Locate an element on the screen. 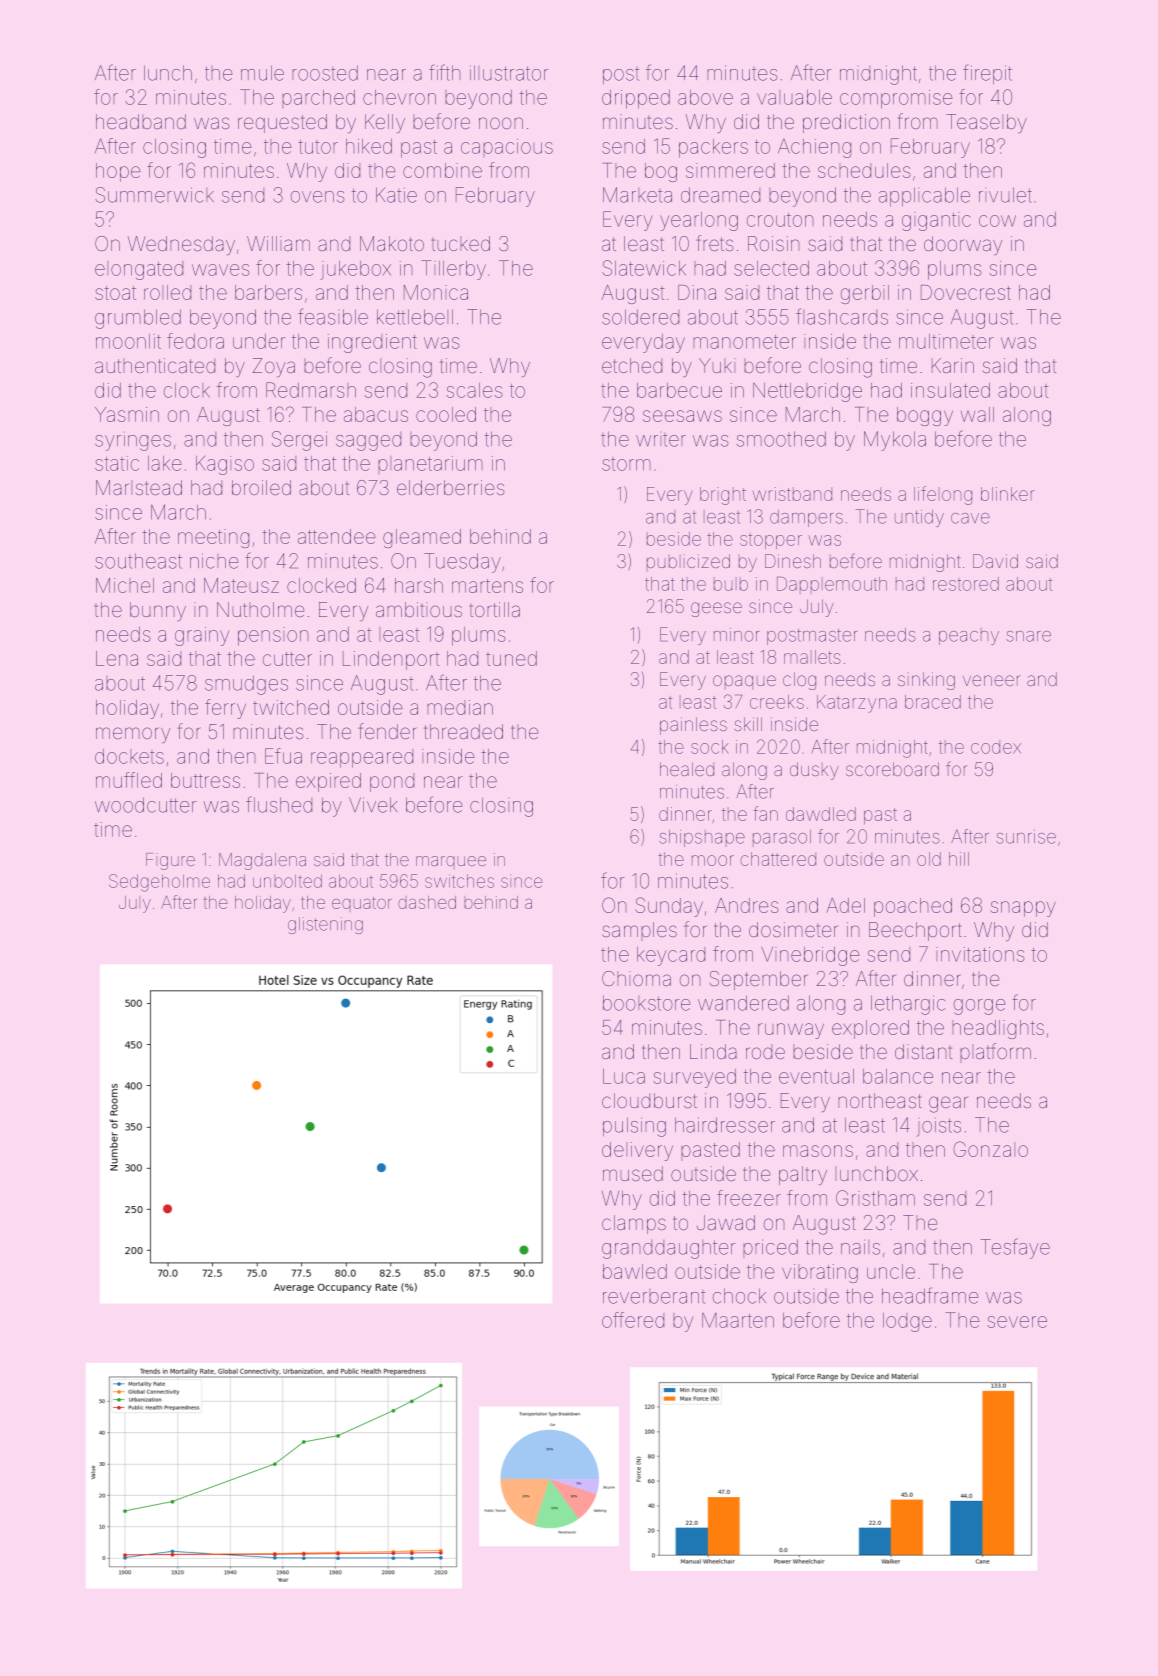  Teaselby is located at coordinates (986, 123).
